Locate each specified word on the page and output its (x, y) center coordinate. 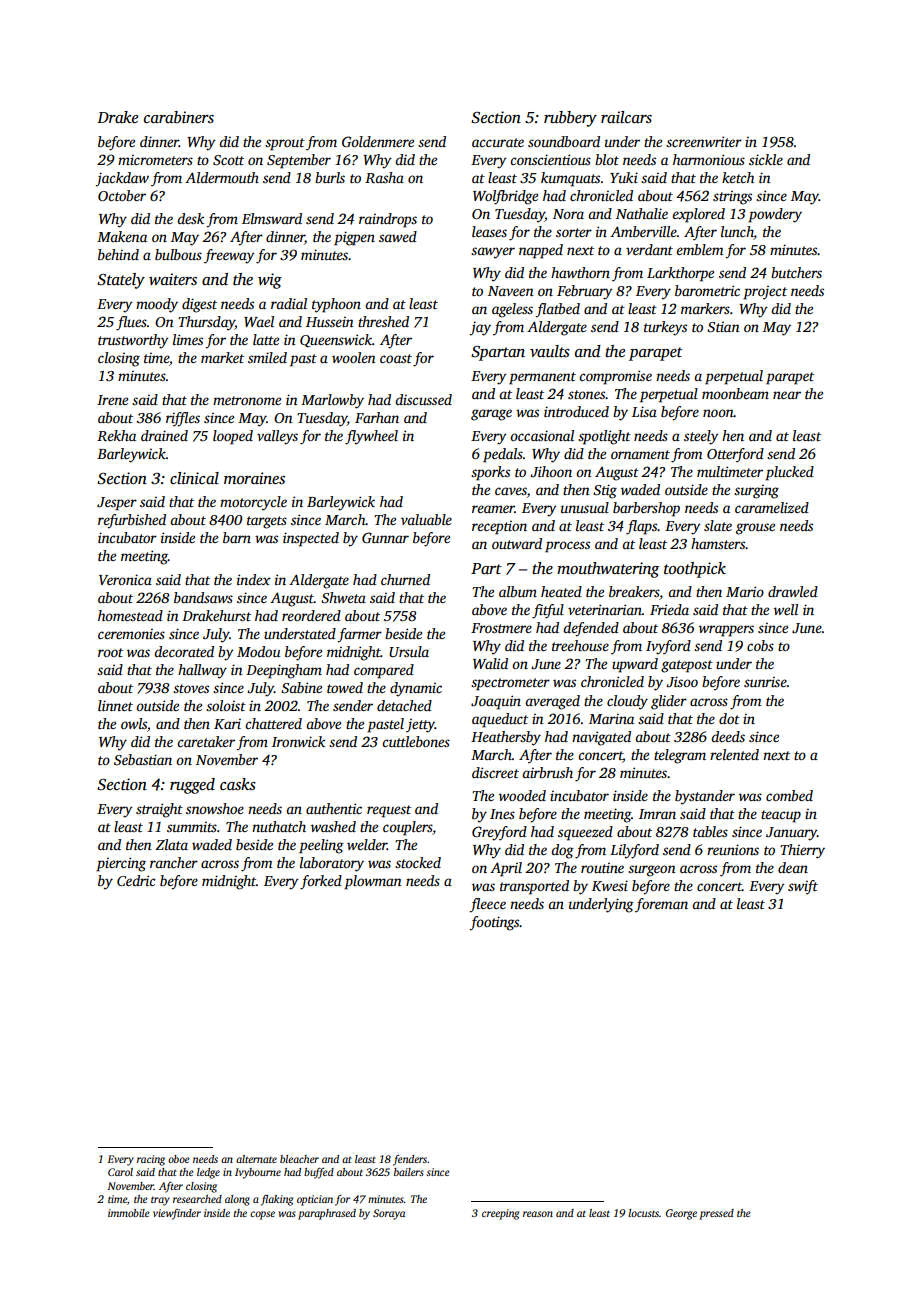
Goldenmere (378, 141)
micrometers (155, 160)
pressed (716, 1214)
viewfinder (177, 1214)
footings (494, 923)
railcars (626, 117)
